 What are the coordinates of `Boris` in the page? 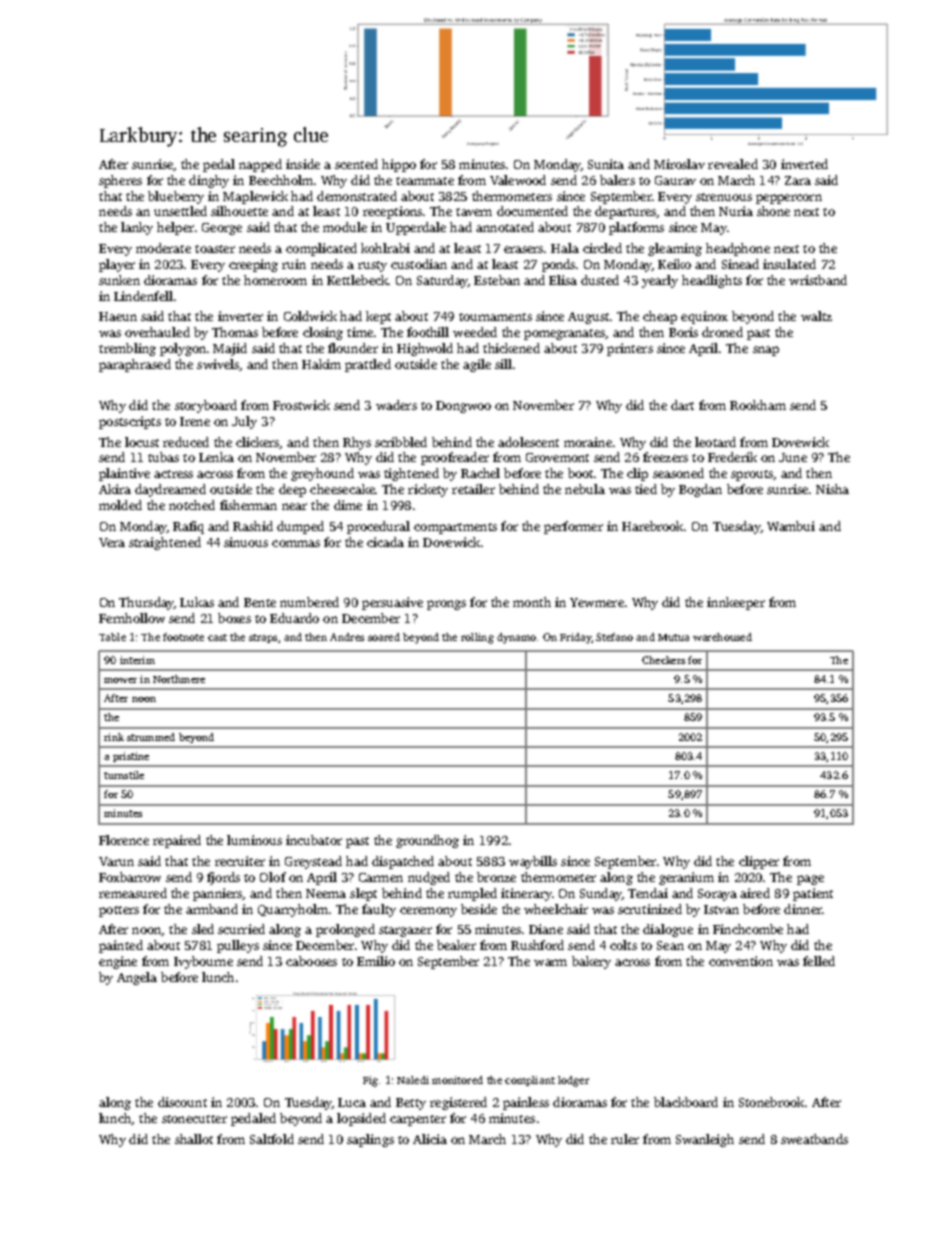 It's located at (683, 332).
